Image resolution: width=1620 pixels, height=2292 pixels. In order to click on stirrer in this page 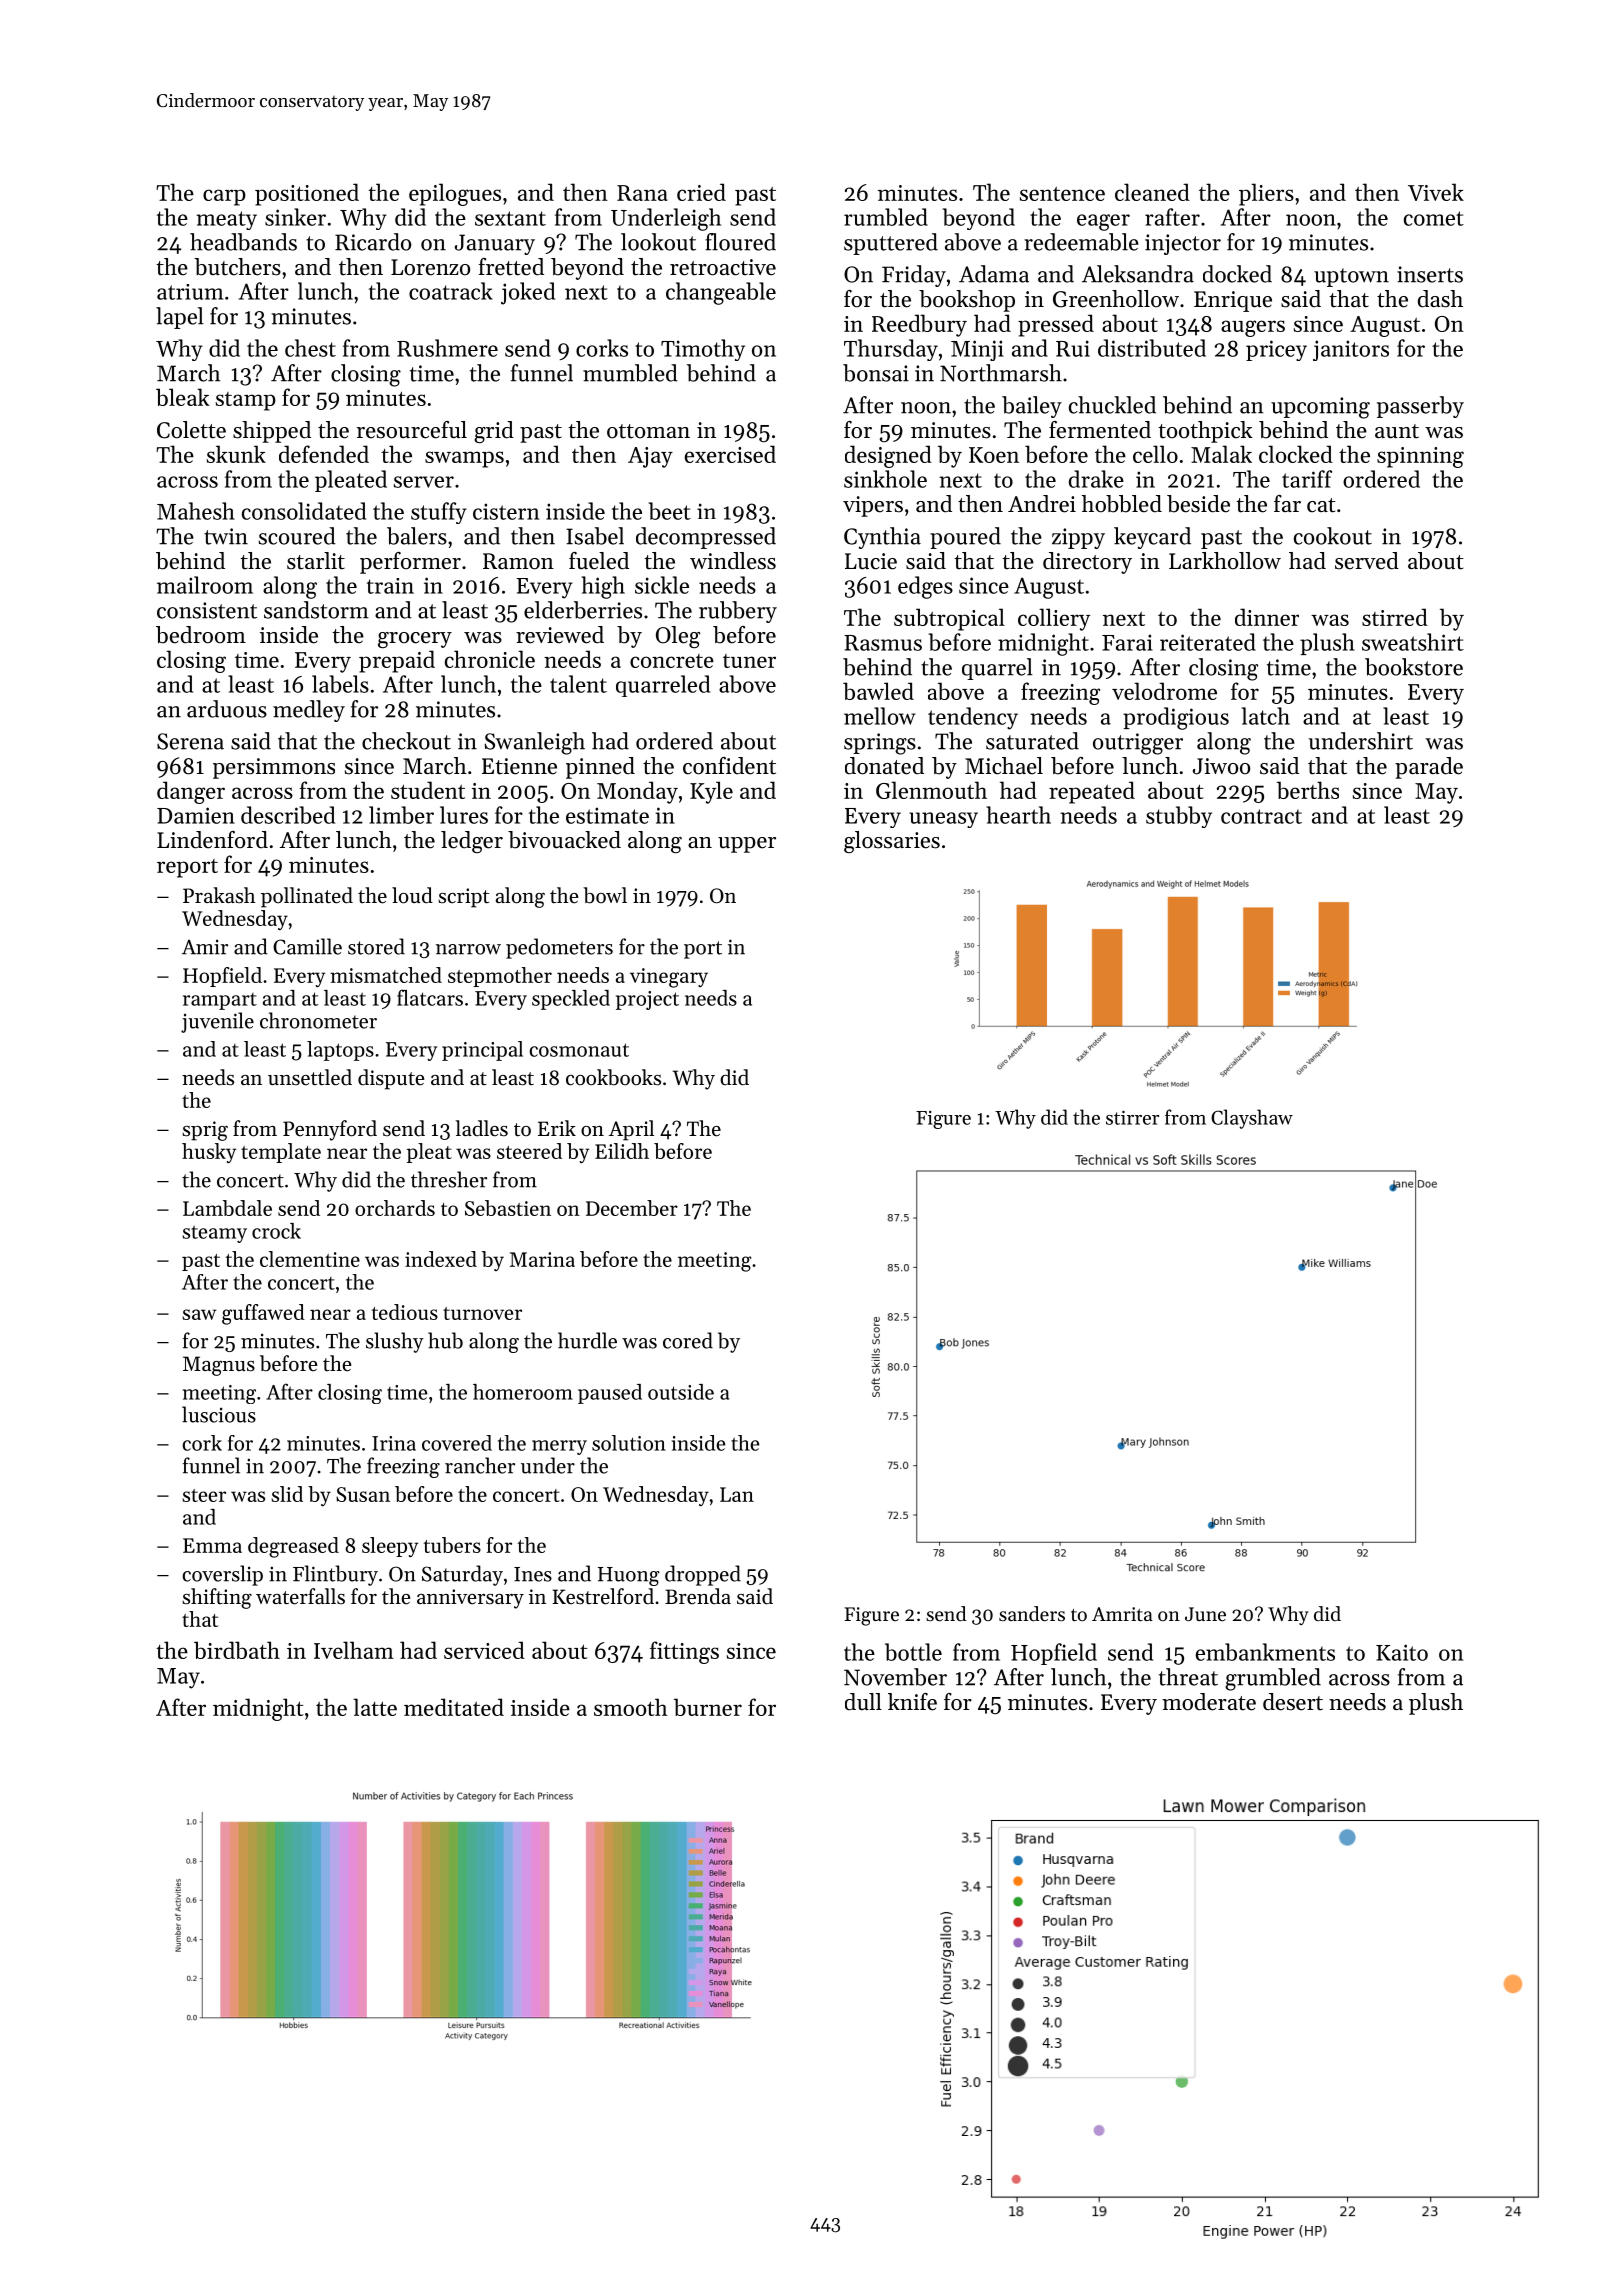, I will do `click(1132, 1117)`.
